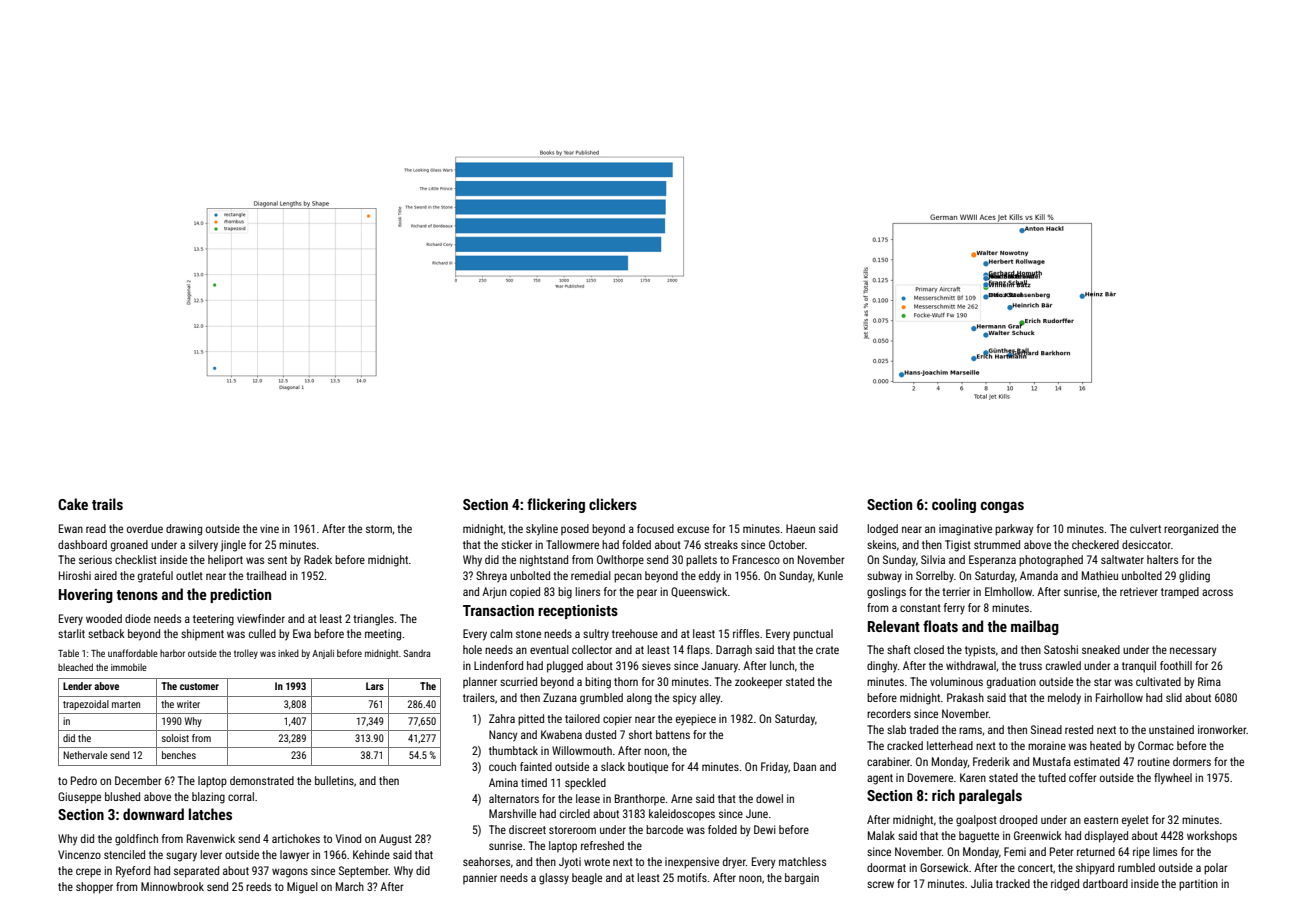  What do you see at coordinates (734, 863) in the document?
I see `dryer` at bounding box center [734, 863].
